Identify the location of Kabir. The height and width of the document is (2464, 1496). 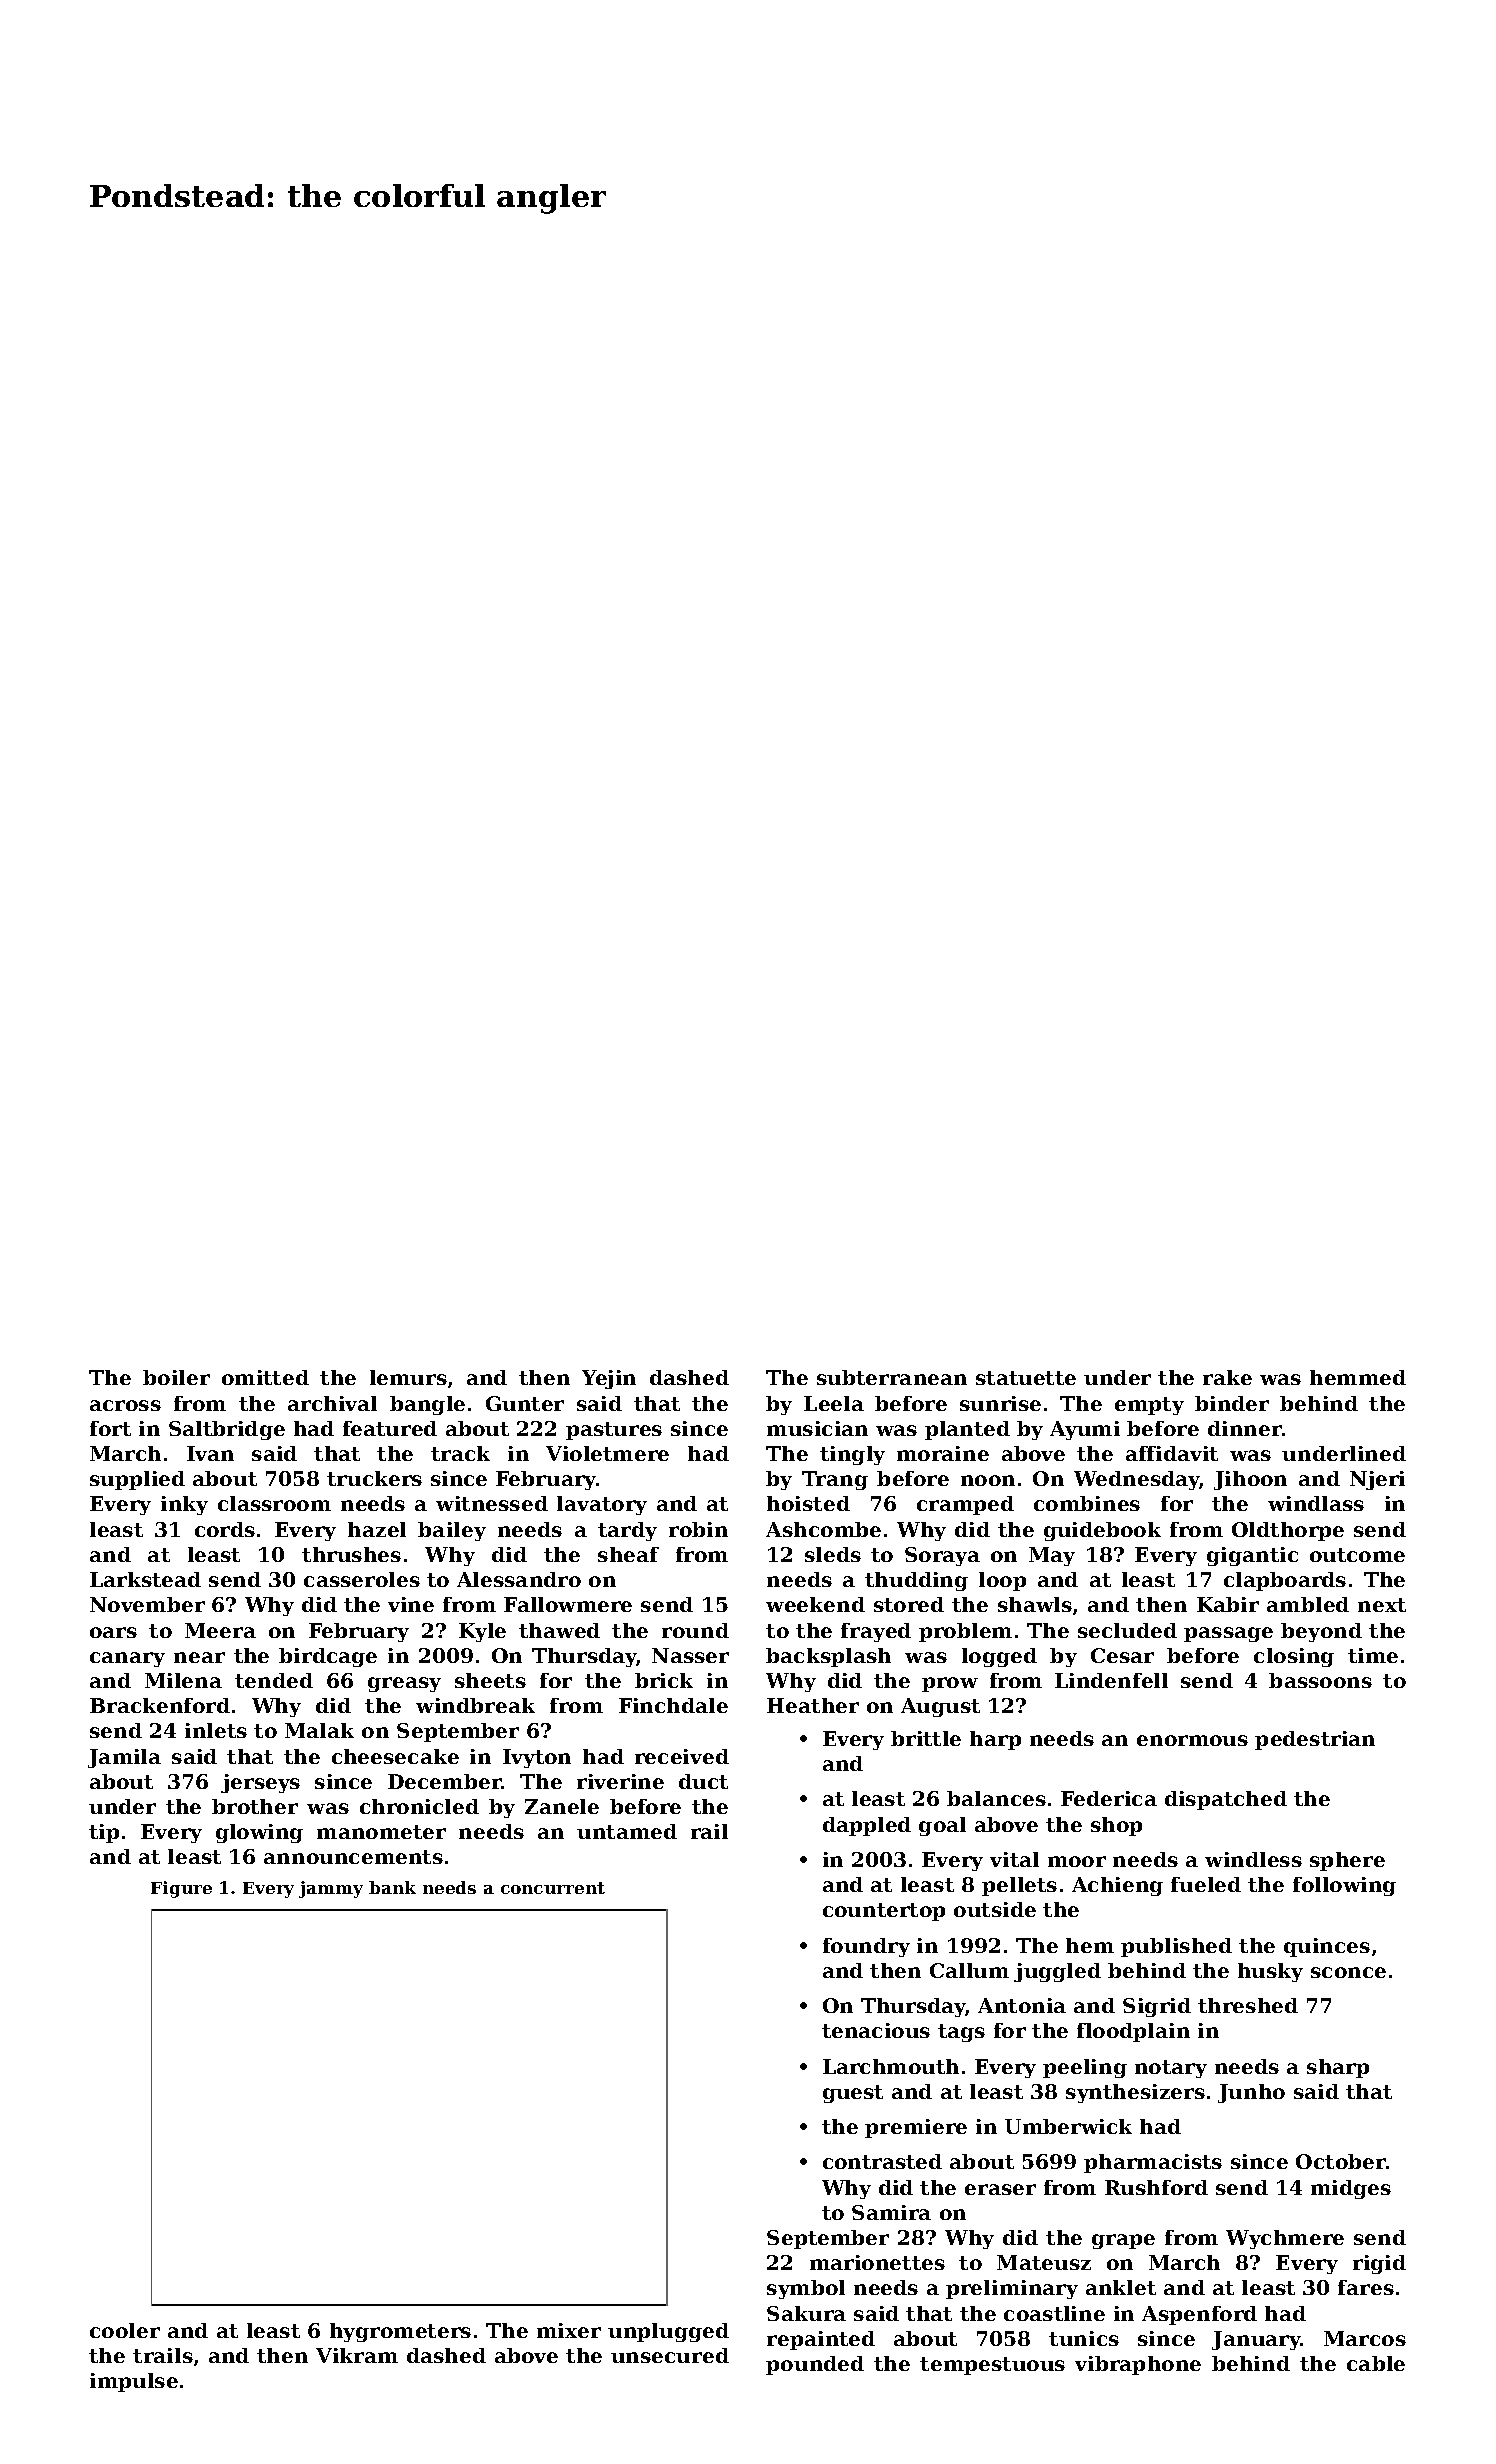
(1228, 1604).
